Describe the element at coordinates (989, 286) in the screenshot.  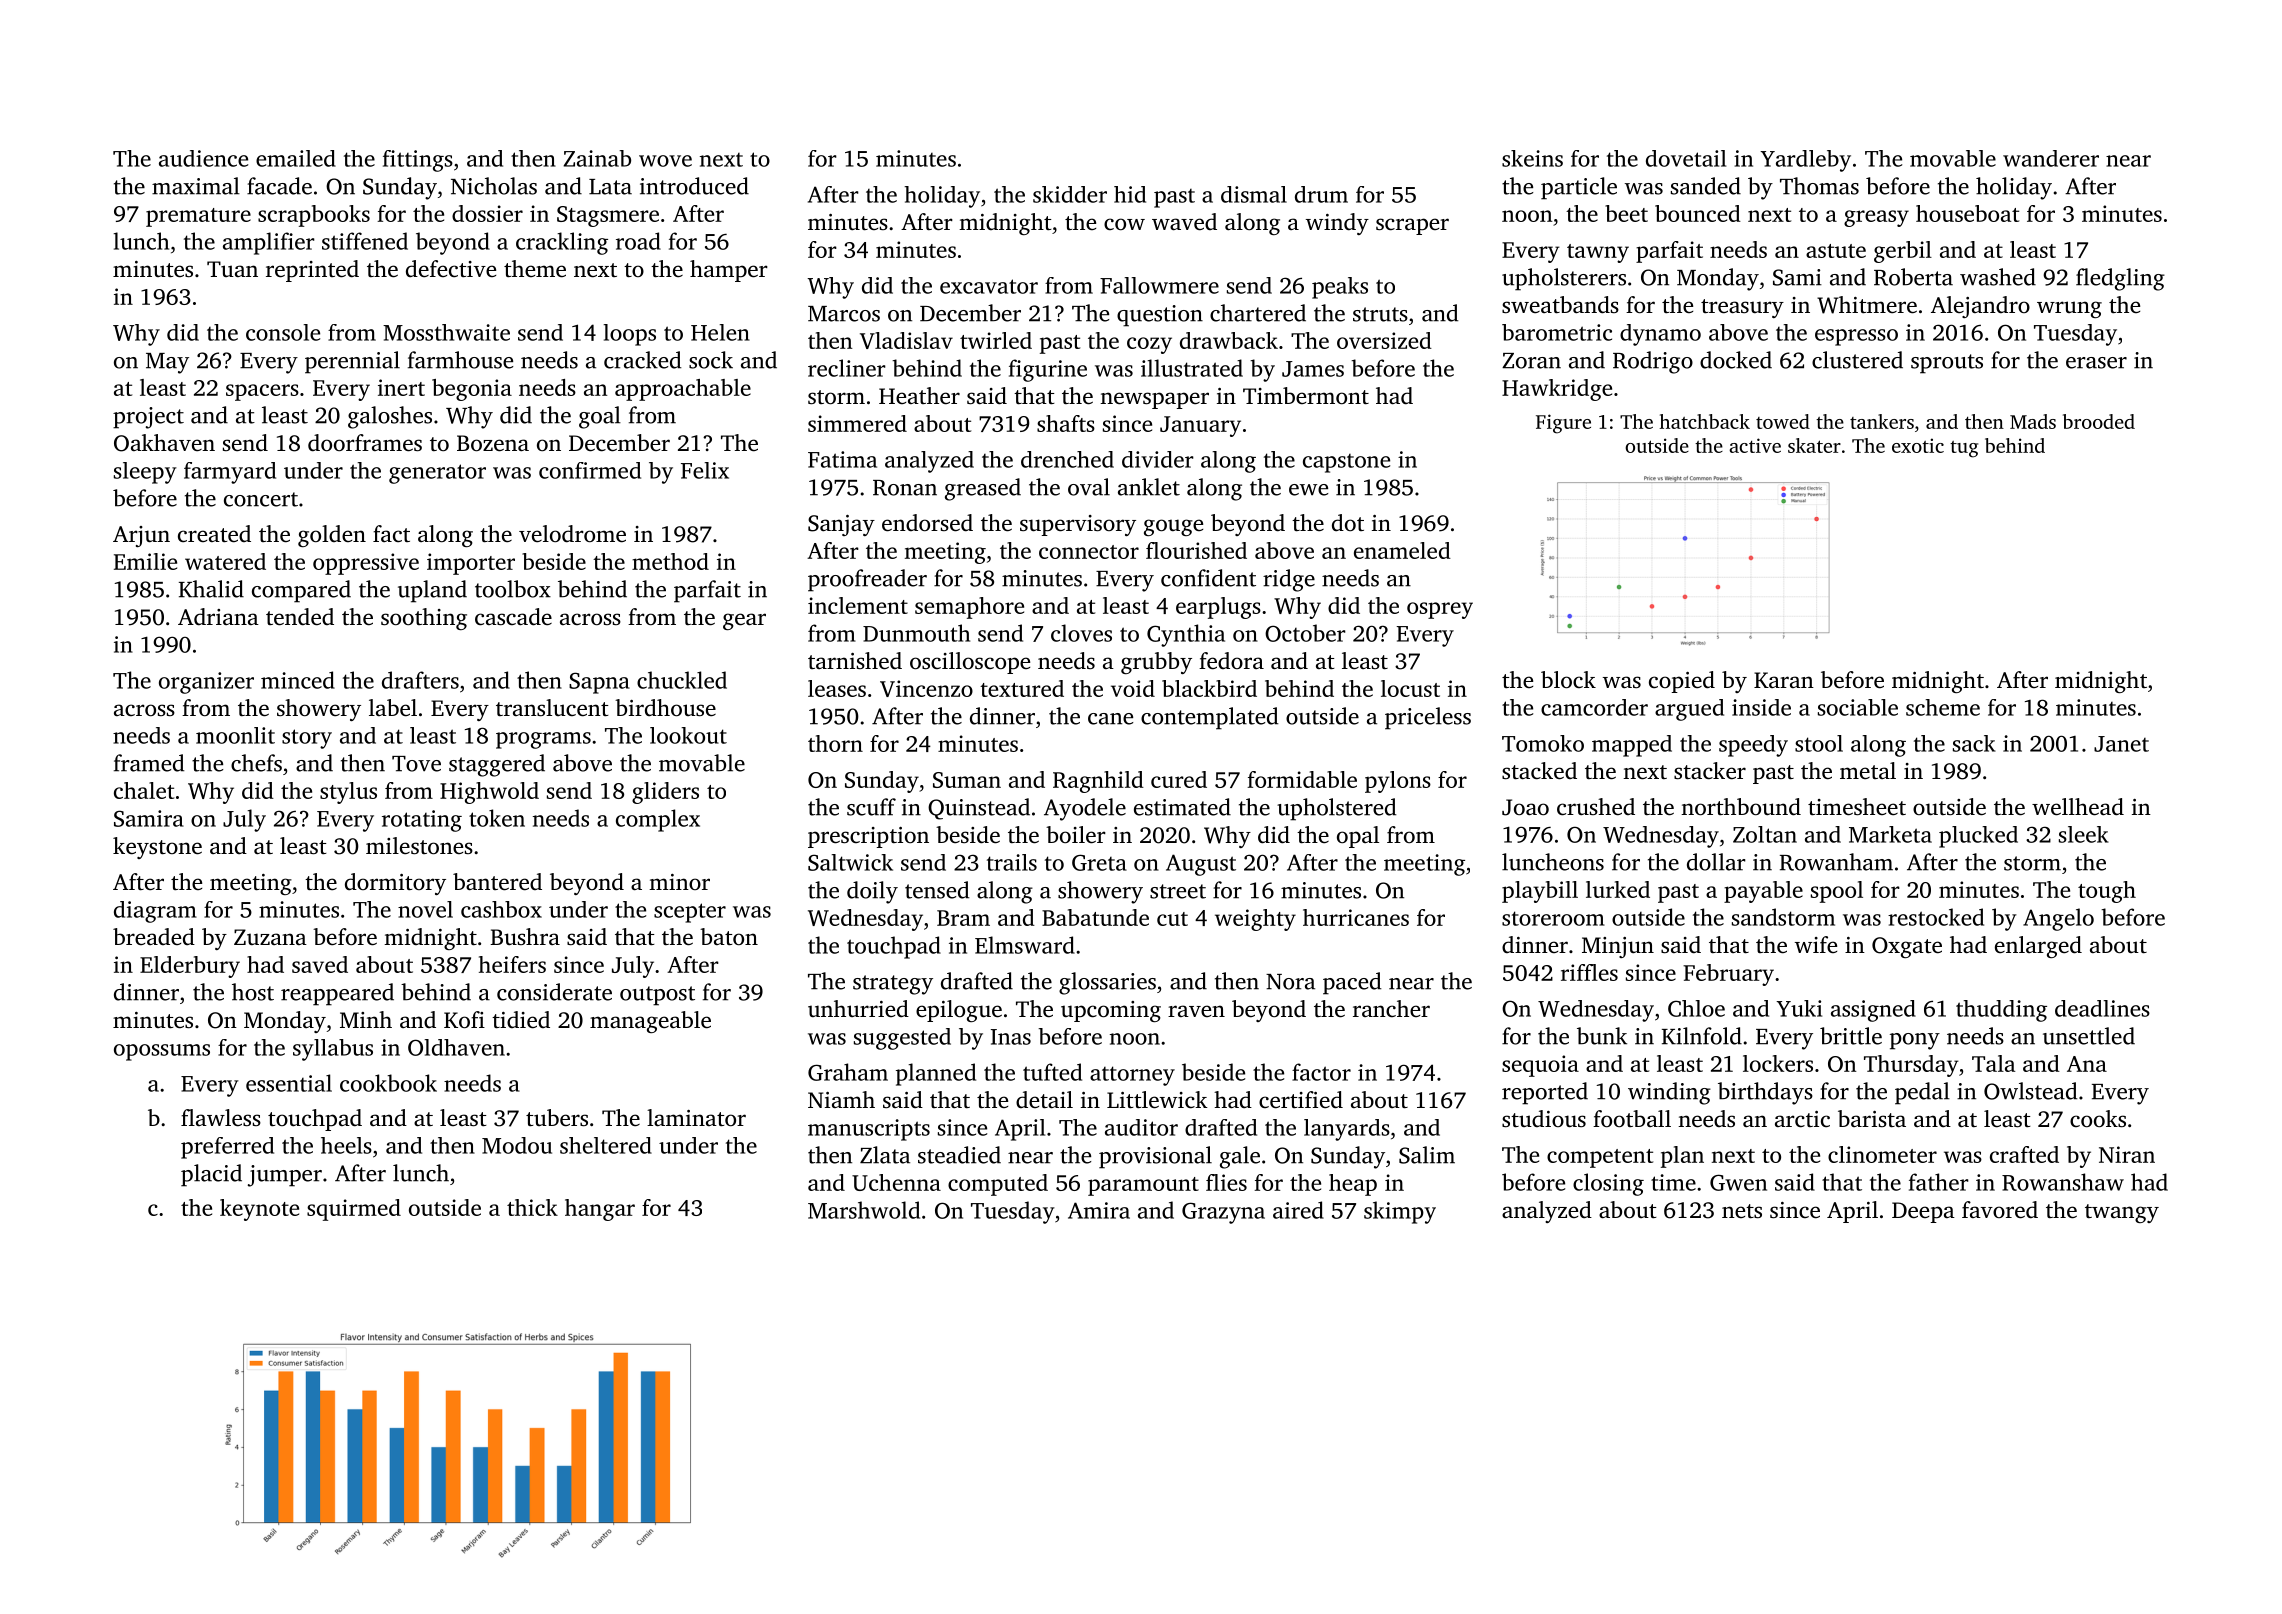
I see `excavator` at that location.
